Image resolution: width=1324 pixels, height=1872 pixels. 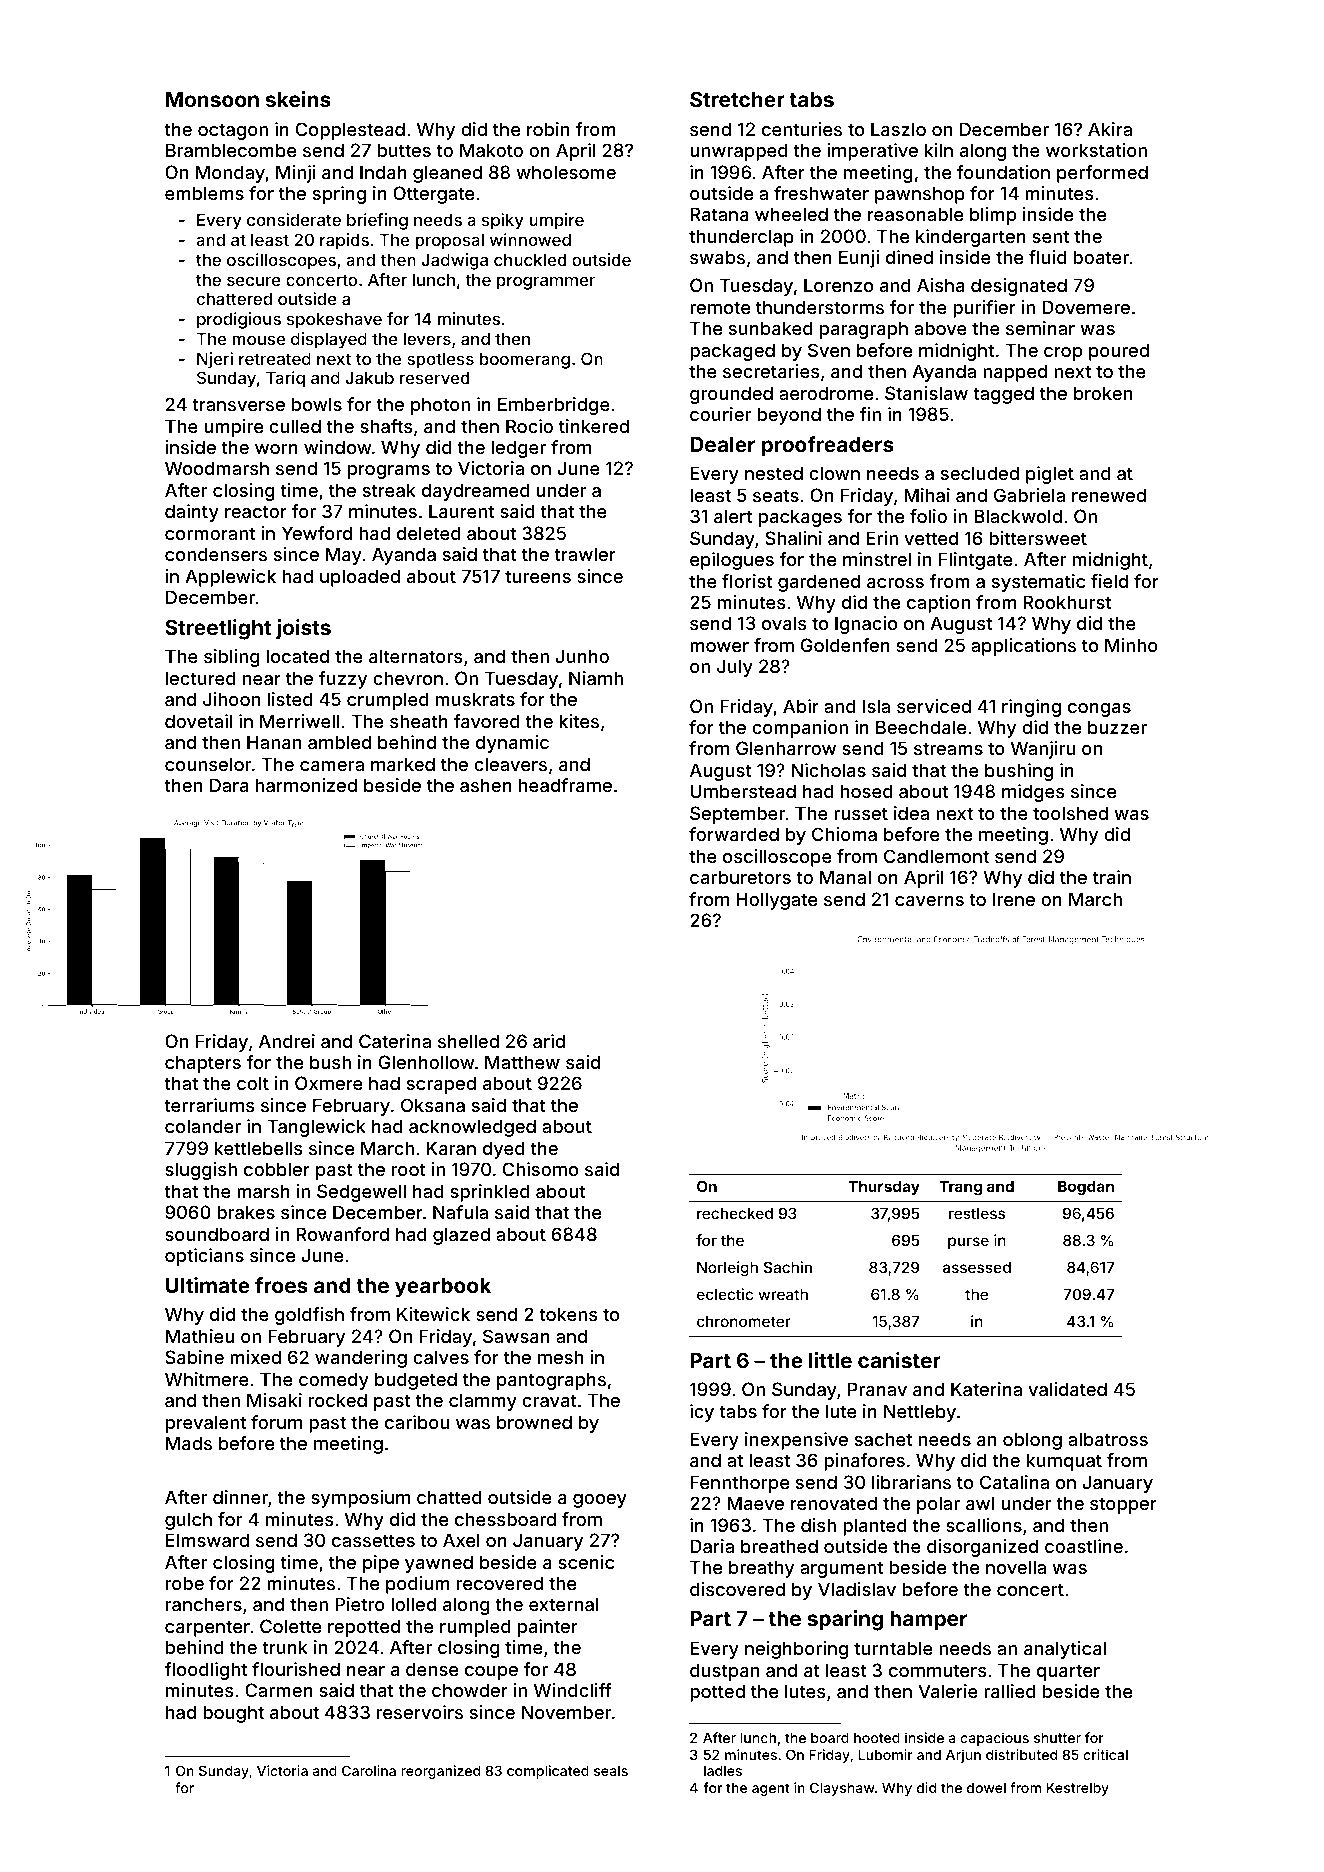 I want to click on little, so click(x=830, y=1360).
